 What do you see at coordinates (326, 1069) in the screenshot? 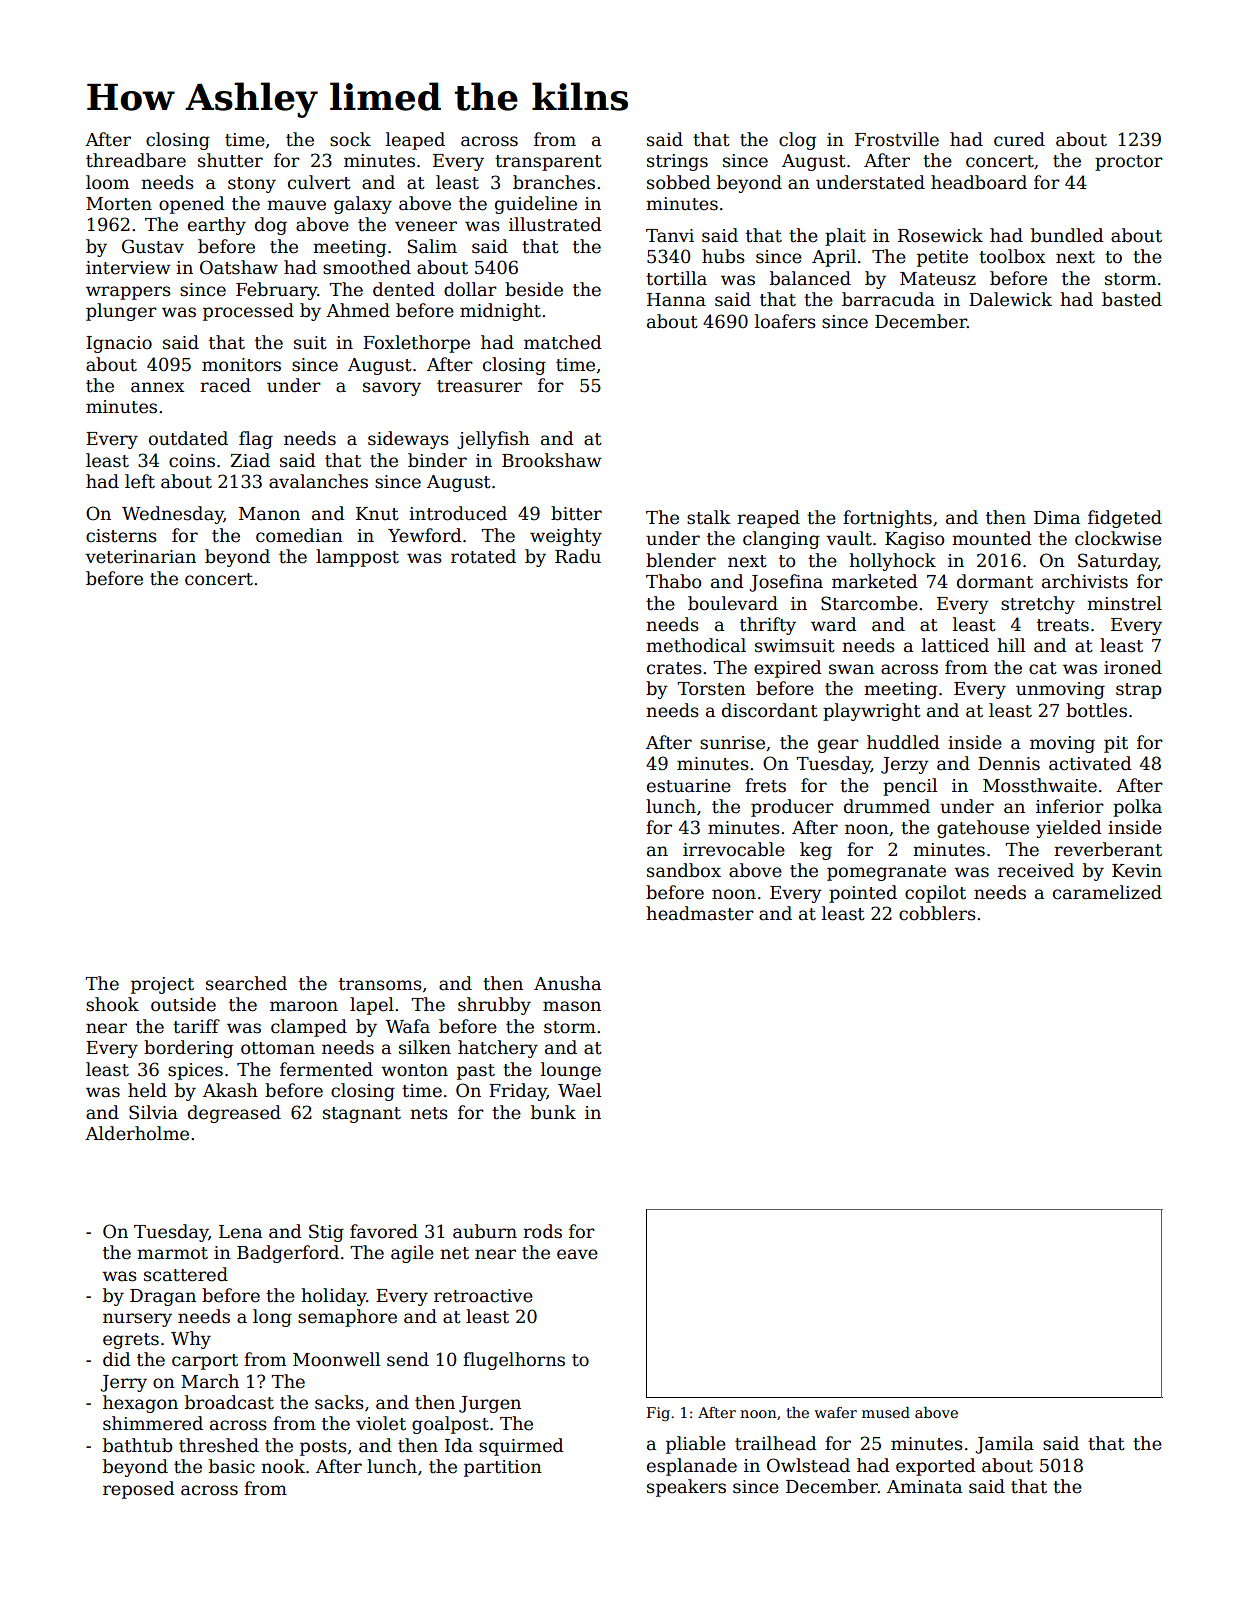
I see `fermented` at bounding box center [326, 1069].
